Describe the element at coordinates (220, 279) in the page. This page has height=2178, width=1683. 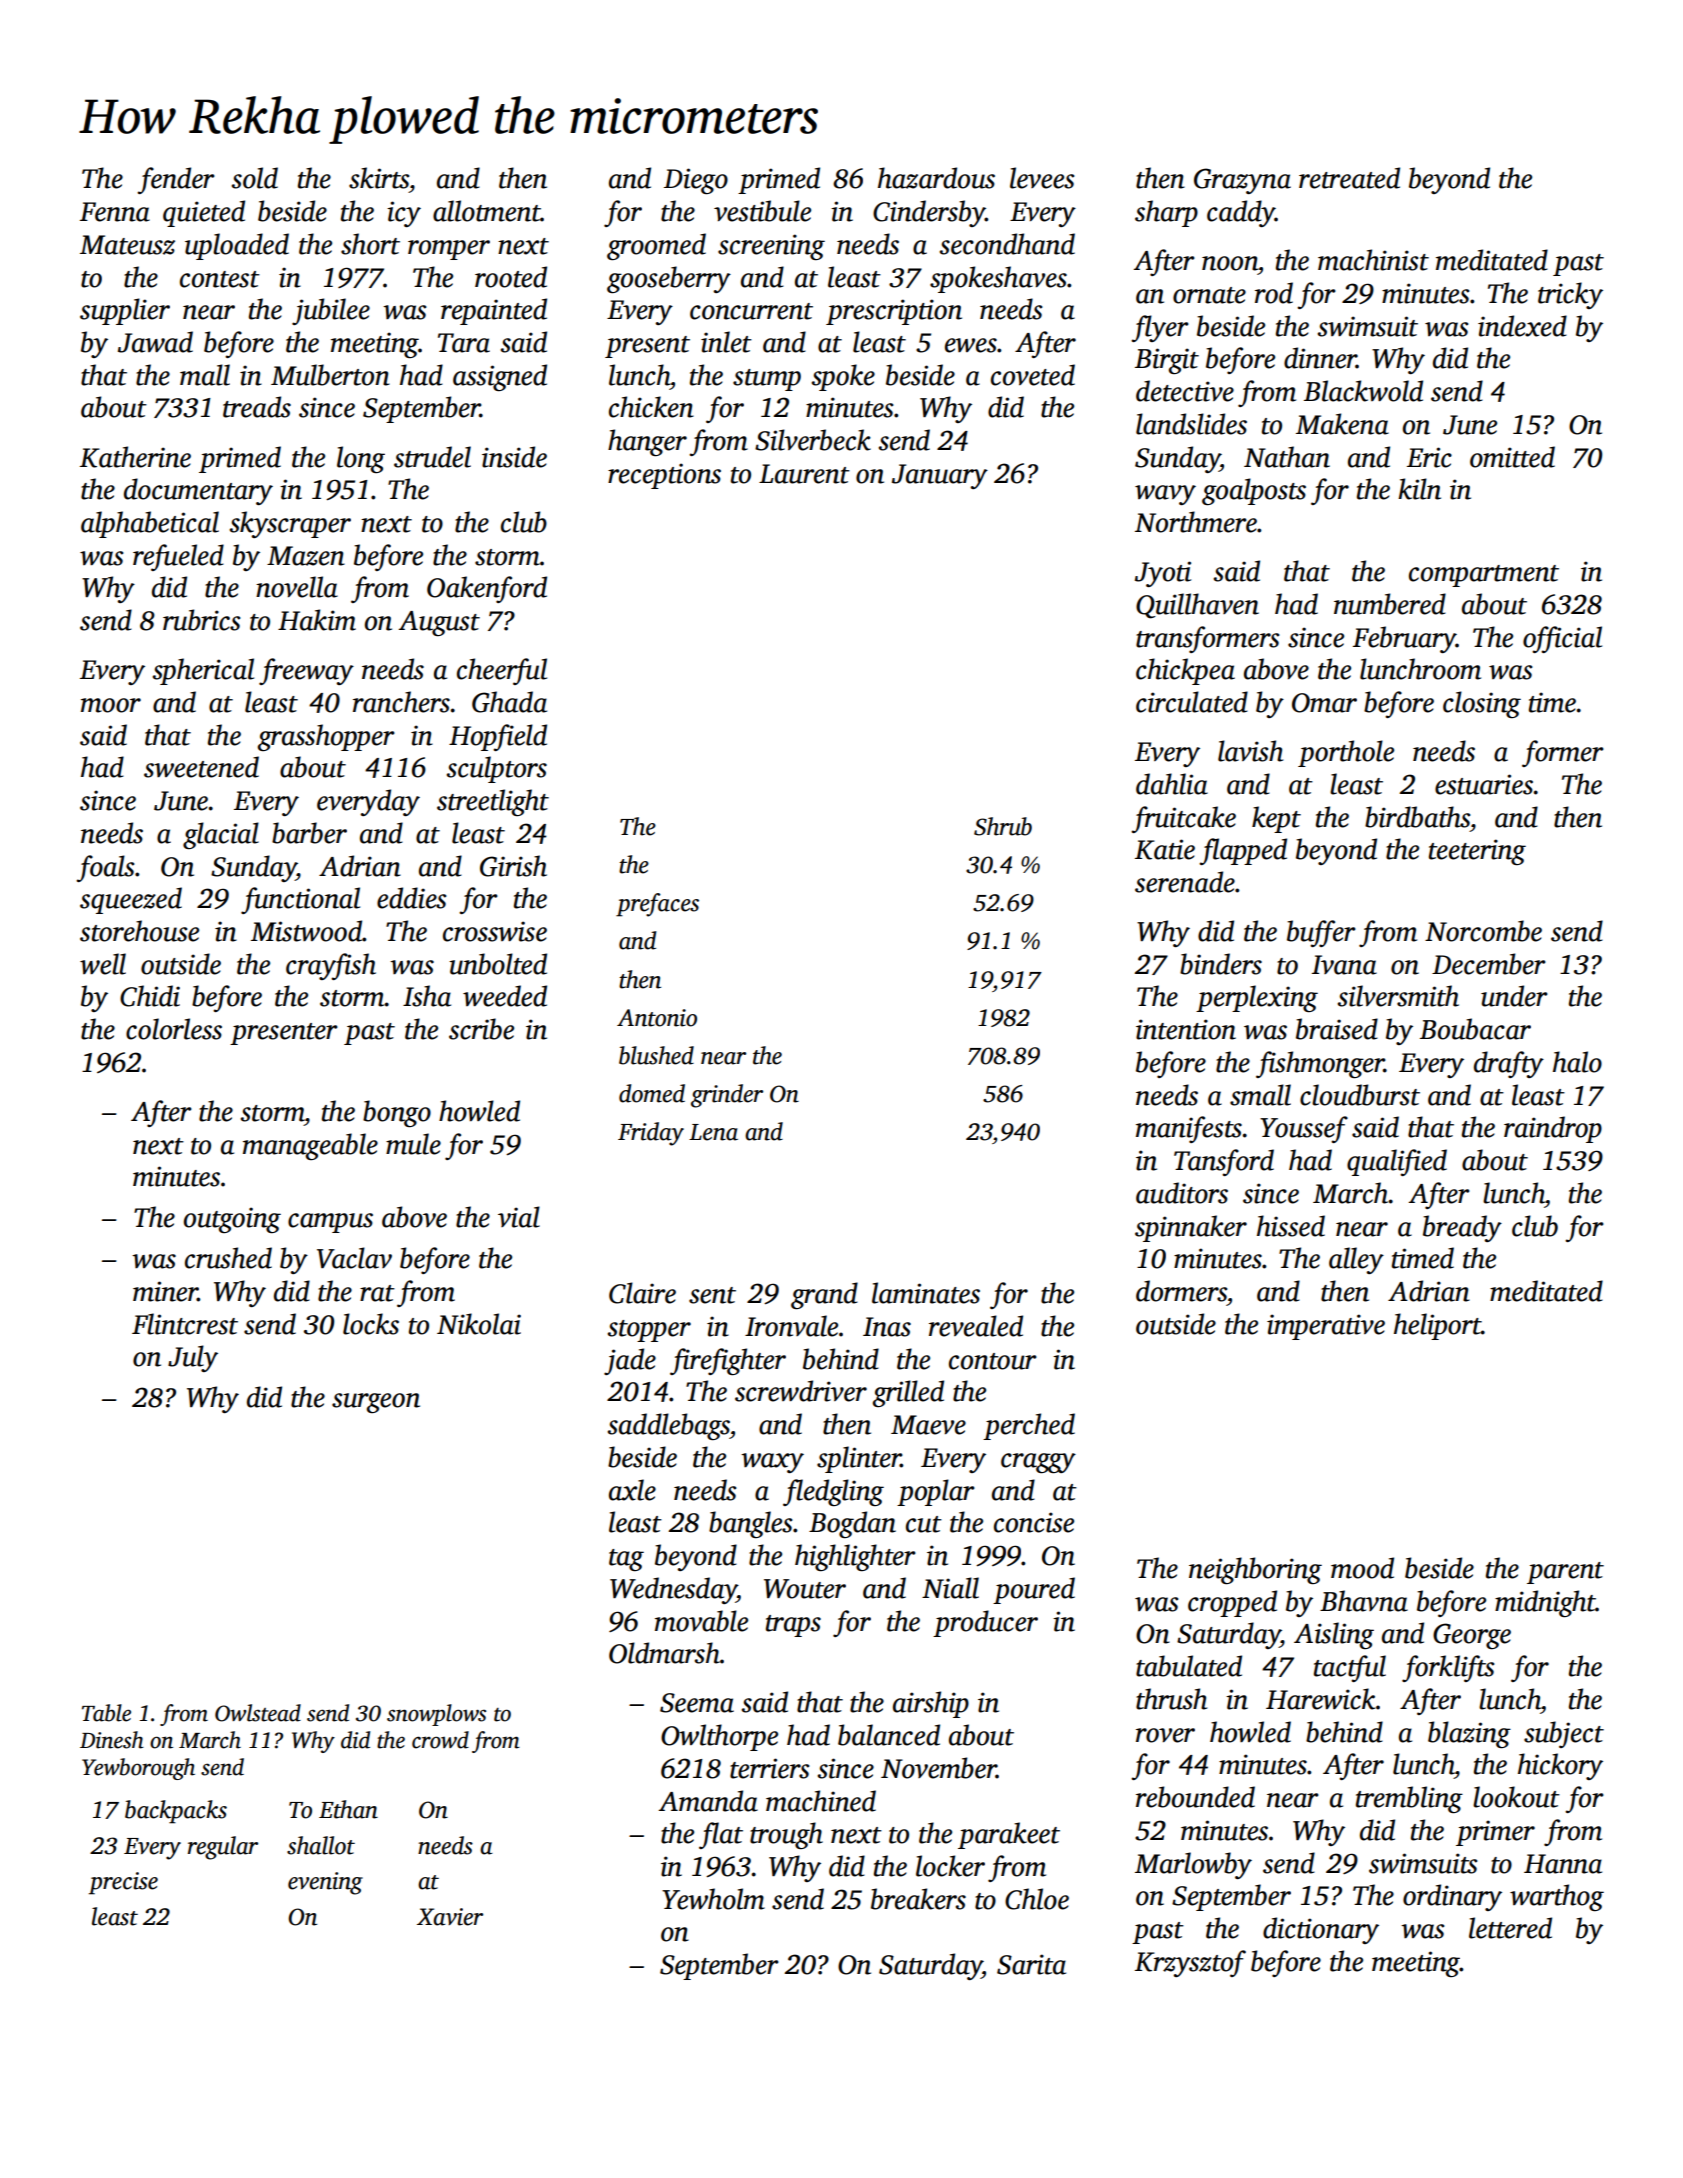
I see `contest` at that location.
